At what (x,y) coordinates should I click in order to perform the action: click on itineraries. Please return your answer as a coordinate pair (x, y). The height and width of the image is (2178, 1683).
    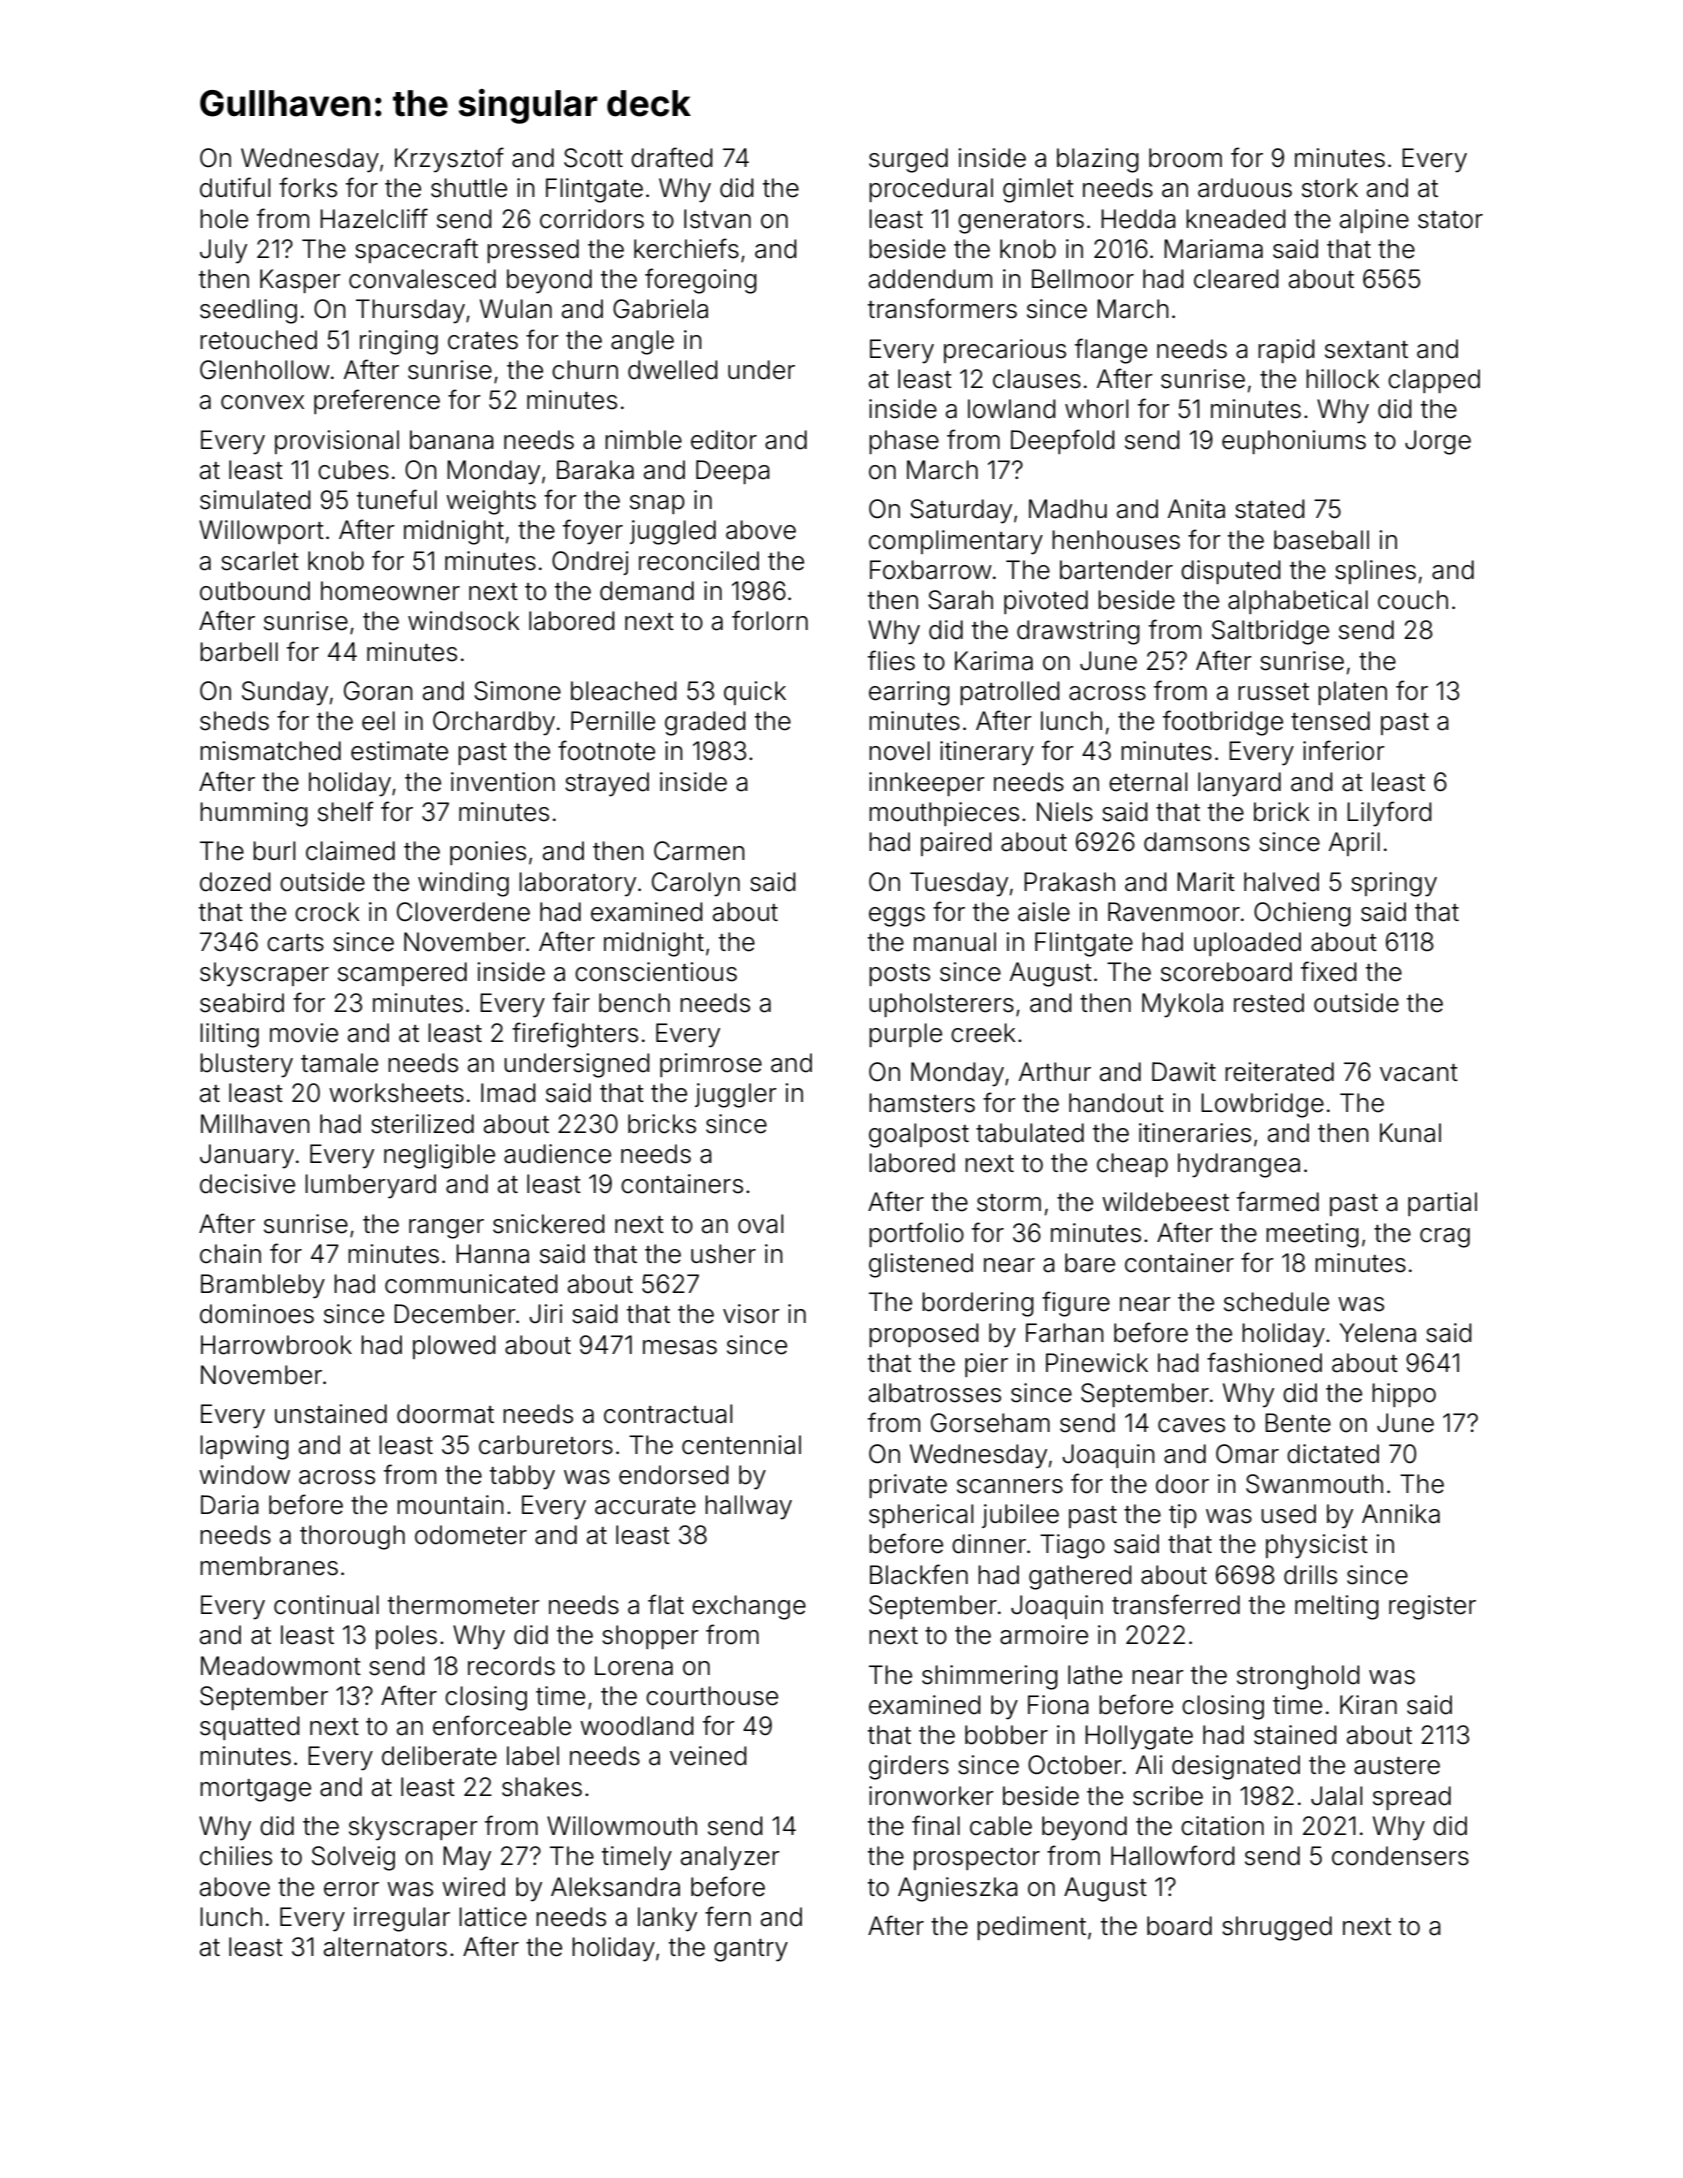
    Looking at the image, I should click on (1195, 1133).
